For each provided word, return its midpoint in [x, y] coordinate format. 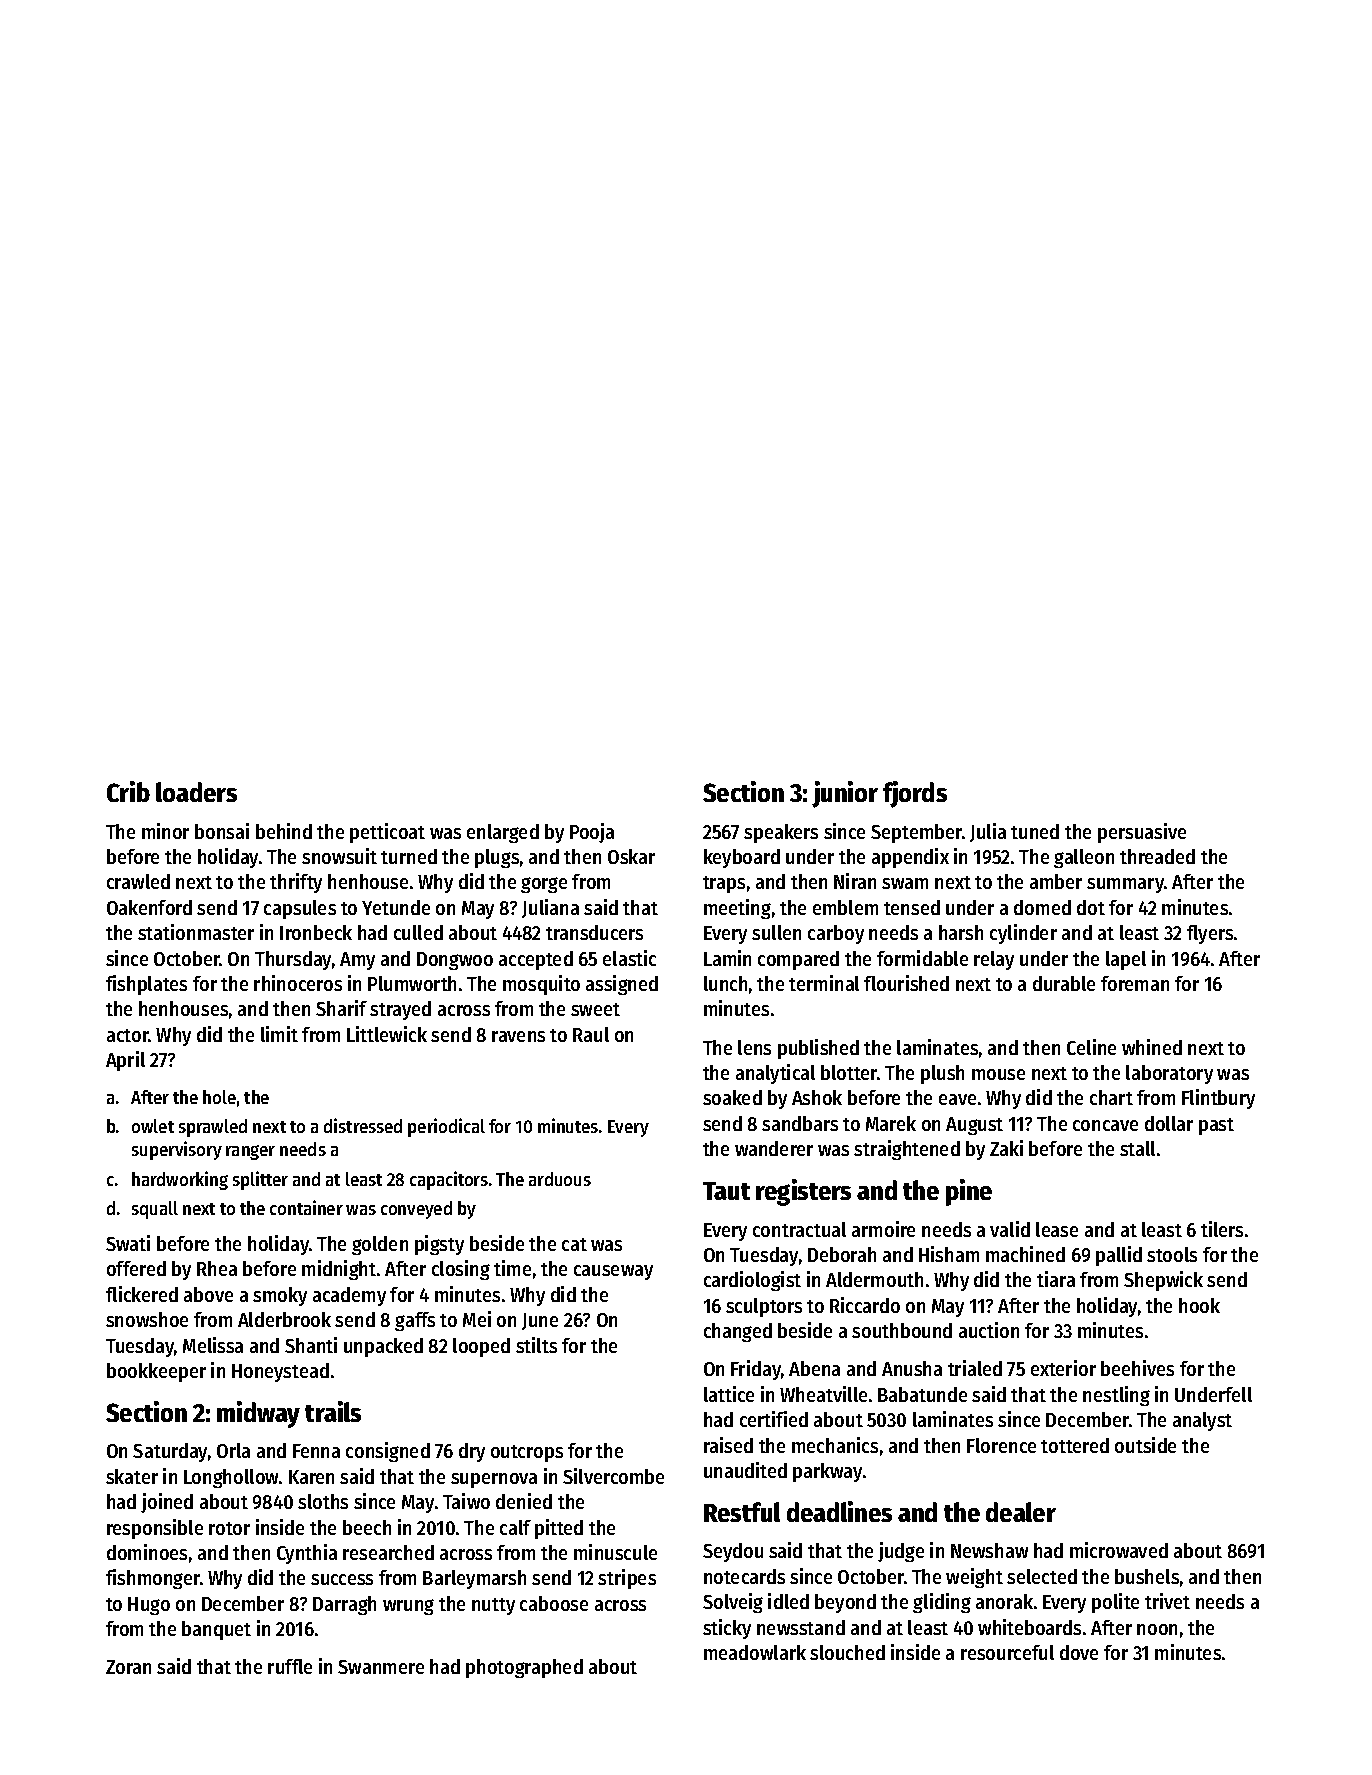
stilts [536, 1345]
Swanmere [381, 1667]
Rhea [217, 1268]
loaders [196, 792]
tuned [1035, 831]
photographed [524, 1668]
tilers [1222, 1229]
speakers [781, 833]
